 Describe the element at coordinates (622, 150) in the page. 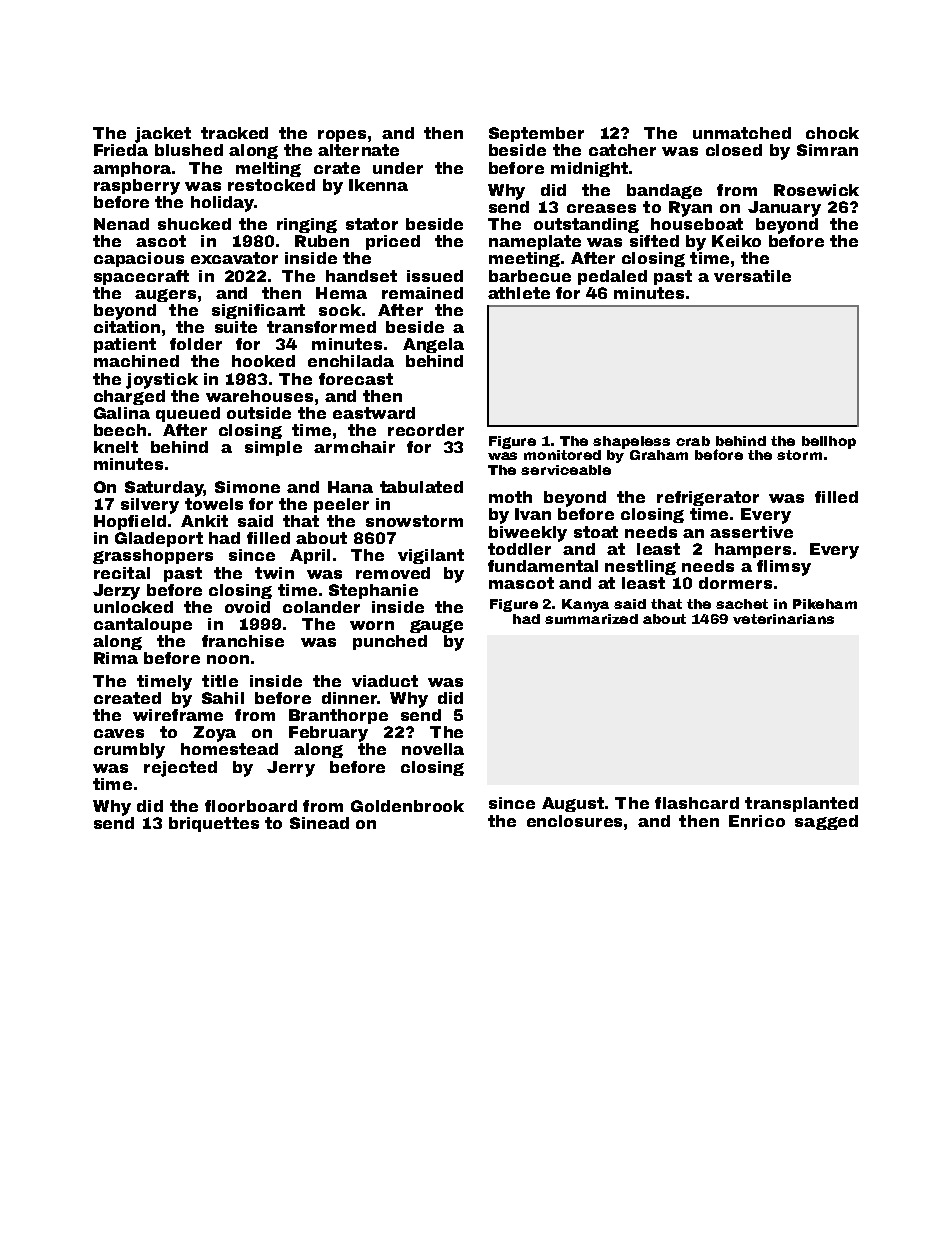

I see `catcher` at that location.
